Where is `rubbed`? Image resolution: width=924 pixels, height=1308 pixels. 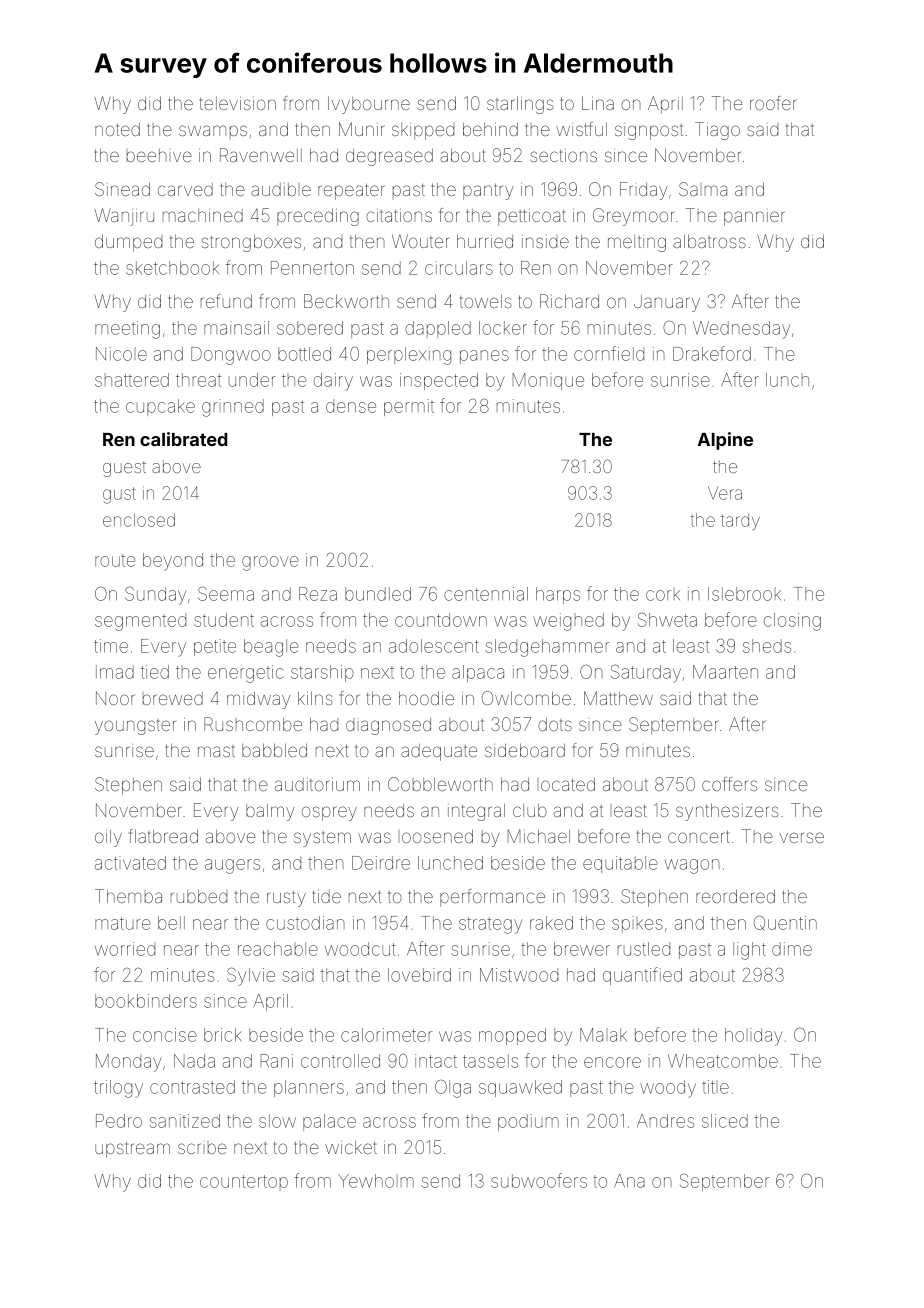
rubbed is located at coordinates (199, 896).
